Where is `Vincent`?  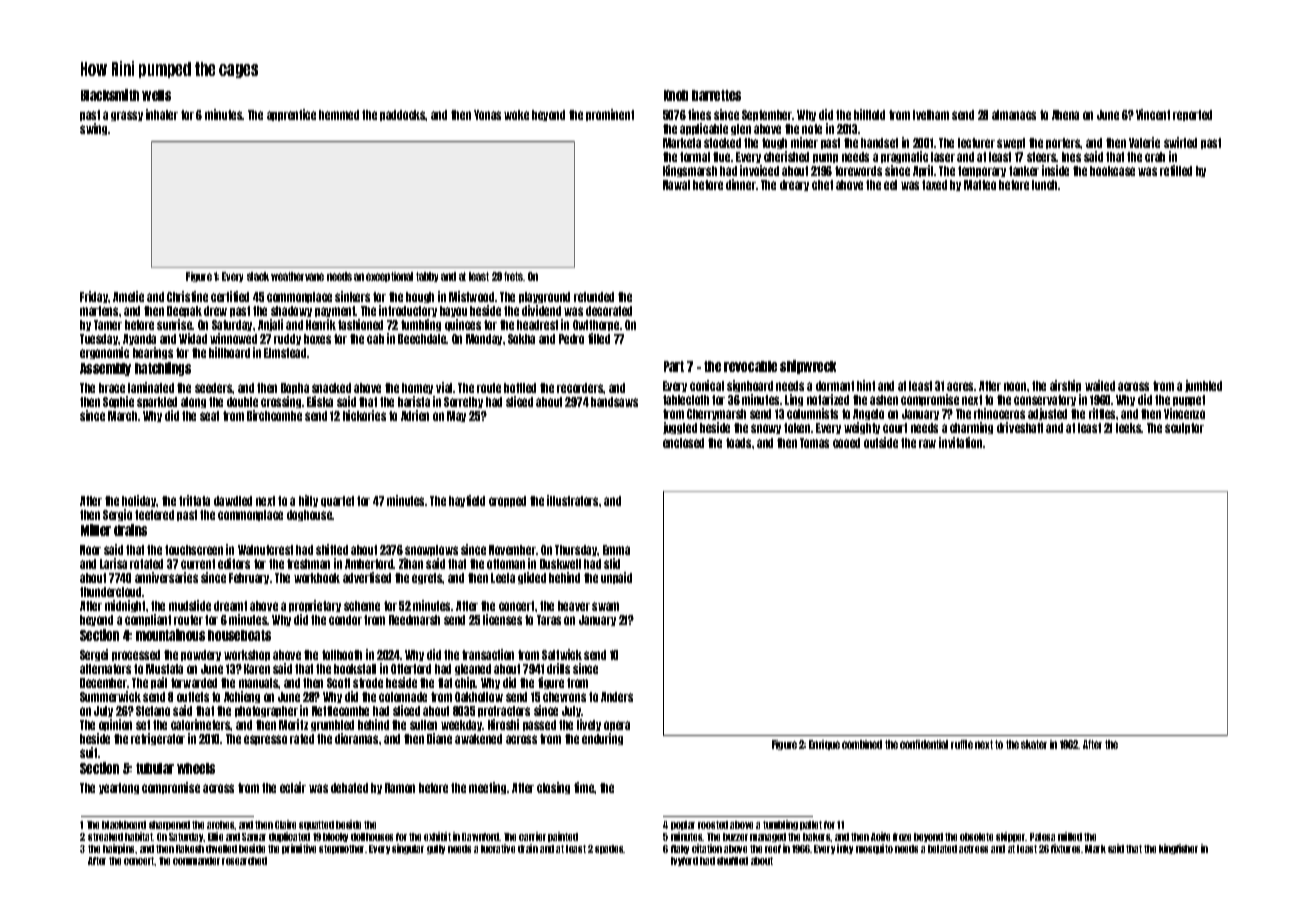 Vincent is located at coordinates (1153, 114).
